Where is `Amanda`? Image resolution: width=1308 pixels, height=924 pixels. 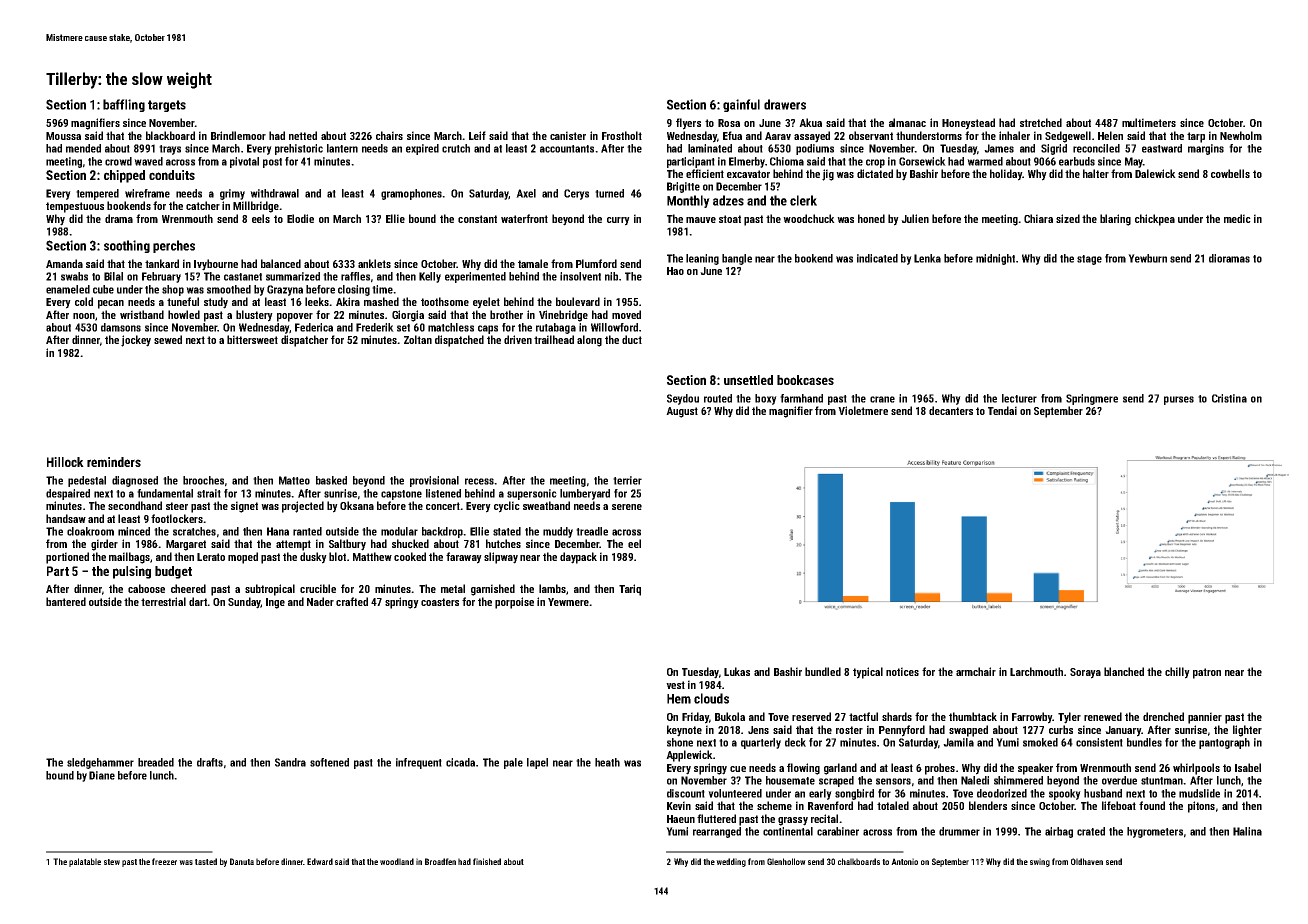
Amanda is located at coordinates (64, 263).
